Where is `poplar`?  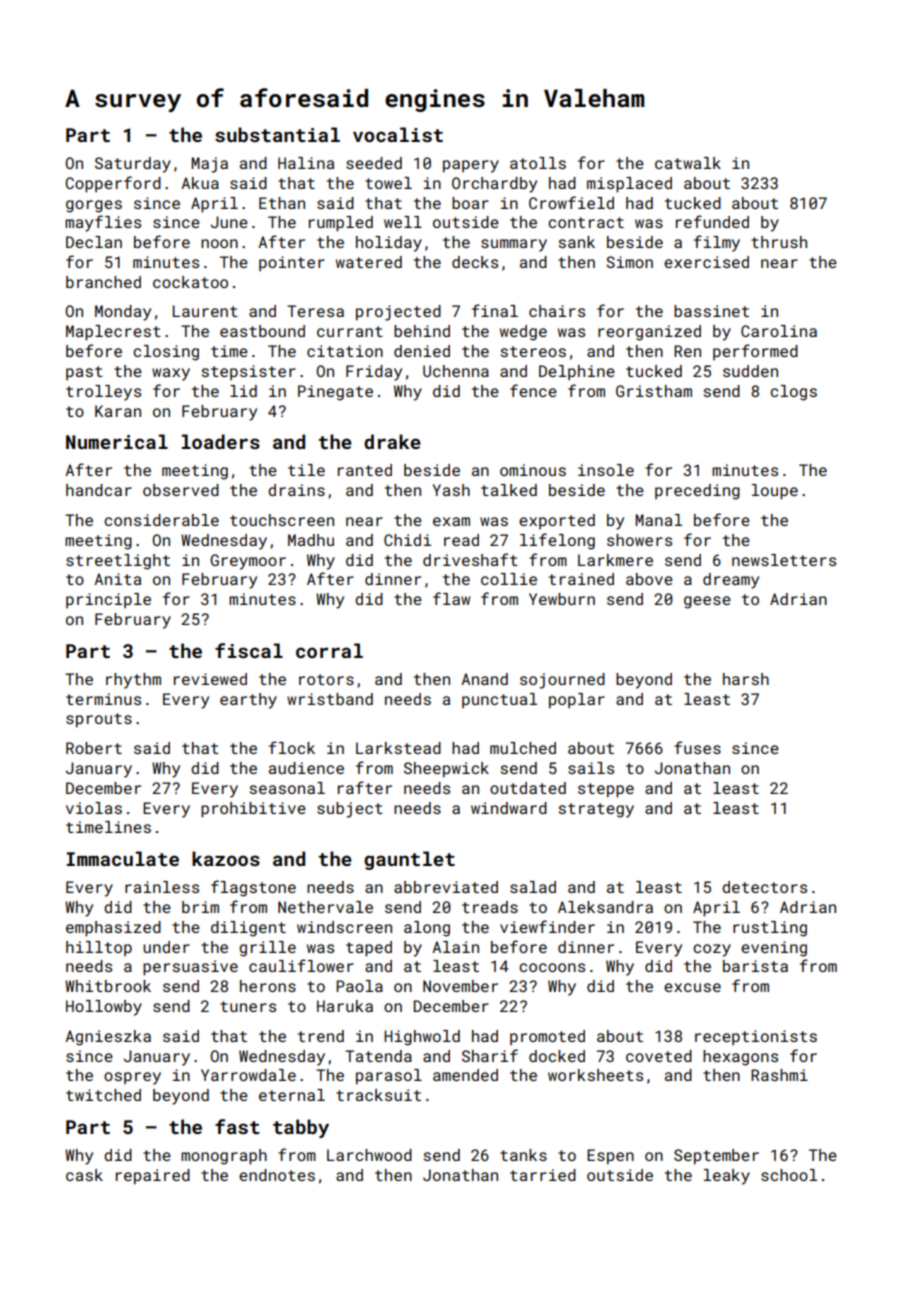
poplar is located at coordinates (577, 701).
